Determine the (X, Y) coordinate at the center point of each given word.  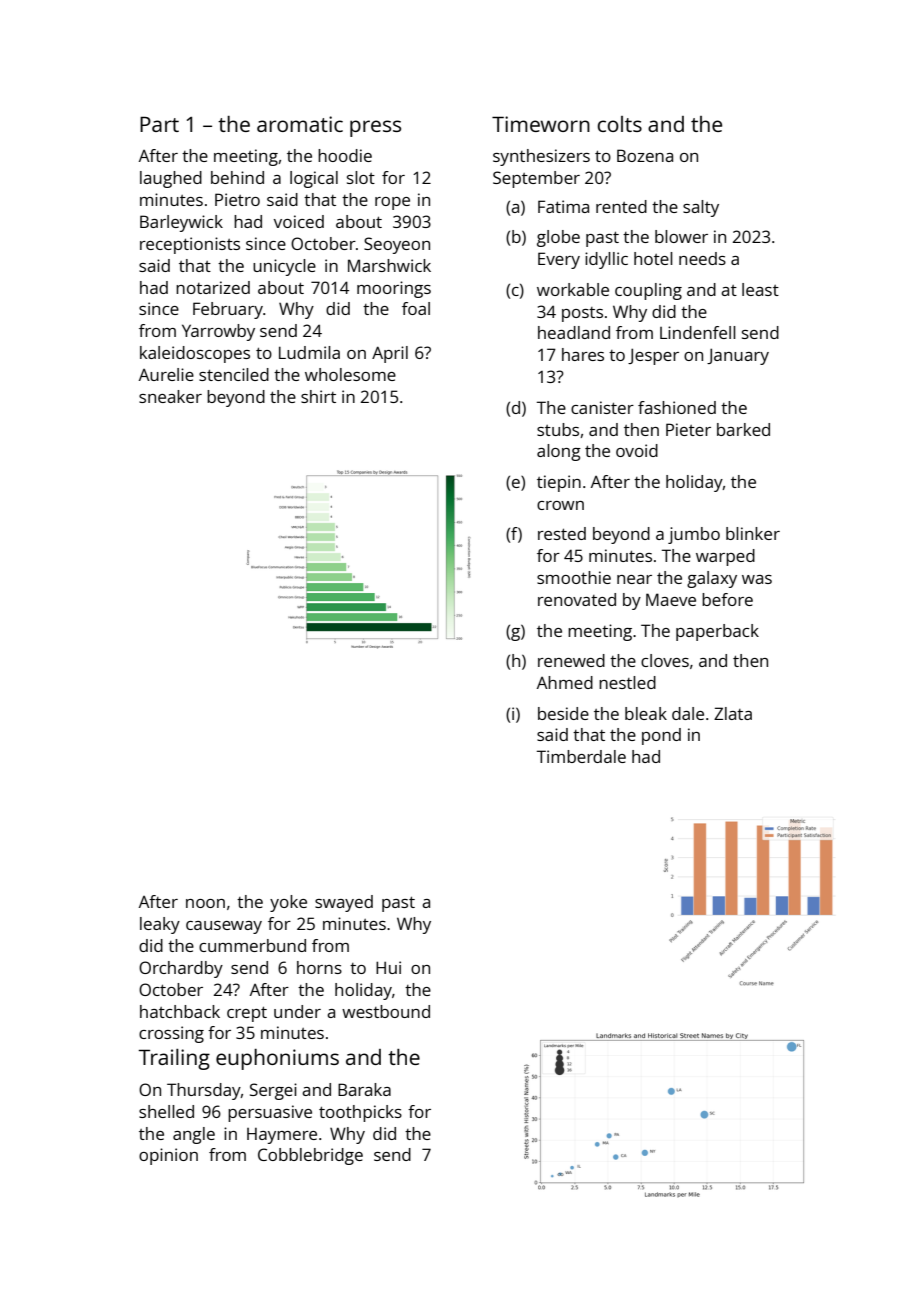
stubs (558, 429)
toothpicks (360, 1113)
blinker (753, 533)
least (760, 289)
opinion (168, 1156)
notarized (213, 287)
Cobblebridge (310, 1156)
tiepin (559, 483)
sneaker (170, 396)
